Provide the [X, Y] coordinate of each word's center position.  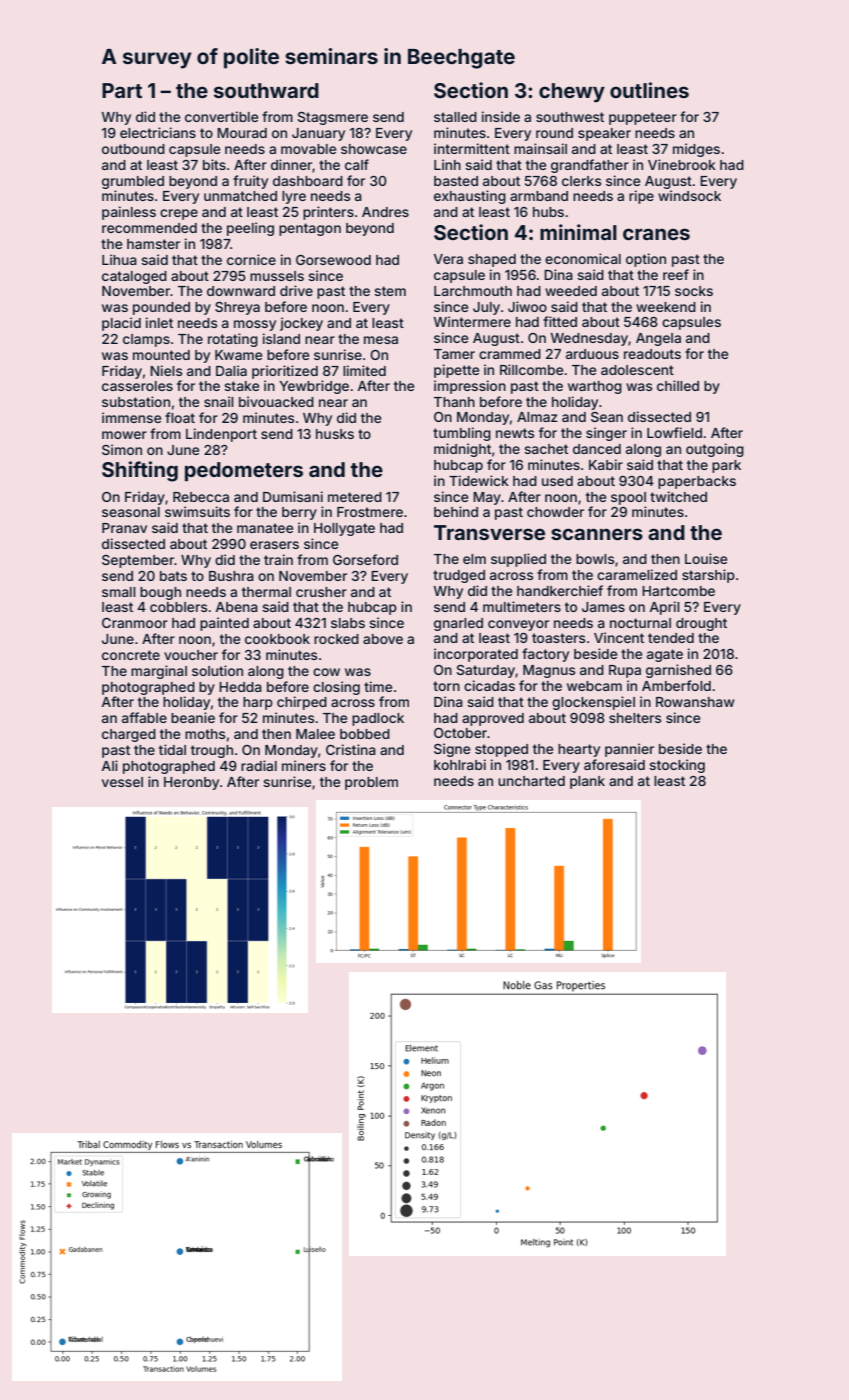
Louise [706, 558]
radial [259, 765]
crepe [179, 214]
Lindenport [221, 435]
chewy [572, 93]
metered [355, 497]
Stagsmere [332, 118]
